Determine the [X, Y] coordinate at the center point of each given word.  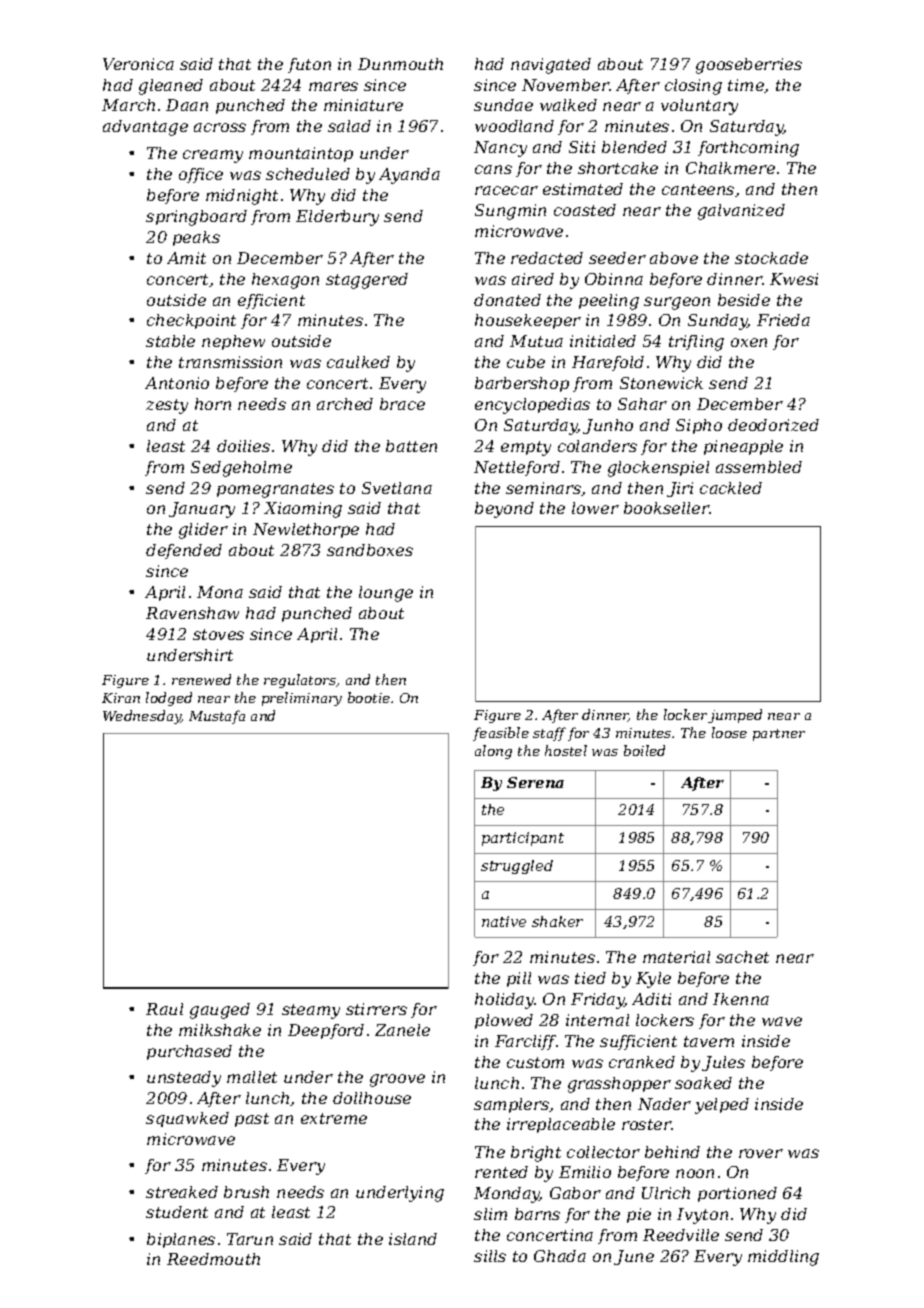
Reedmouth [213, 1259]
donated [507, 300]
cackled [731, 488]
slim [490, 1214]
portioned [737, 1194]
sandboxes [370, 550]
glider [203, 531]
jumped [735, 716]
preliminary [302, 699]
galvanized [741, 212]
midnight [242, 197]
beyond [504, 510]
